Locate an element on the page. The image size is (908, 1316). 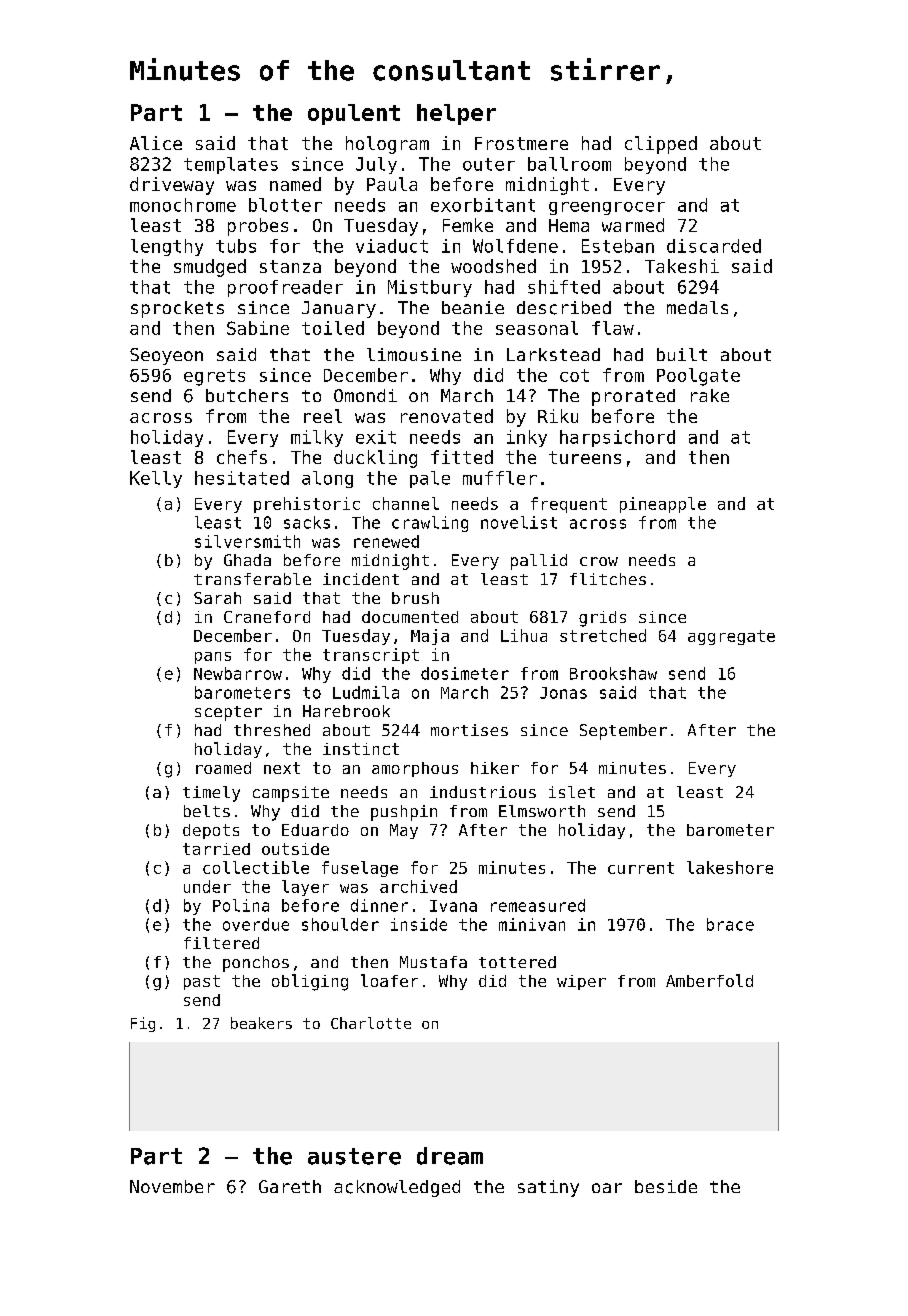
Omondi is located at coordinates (365, 395).
